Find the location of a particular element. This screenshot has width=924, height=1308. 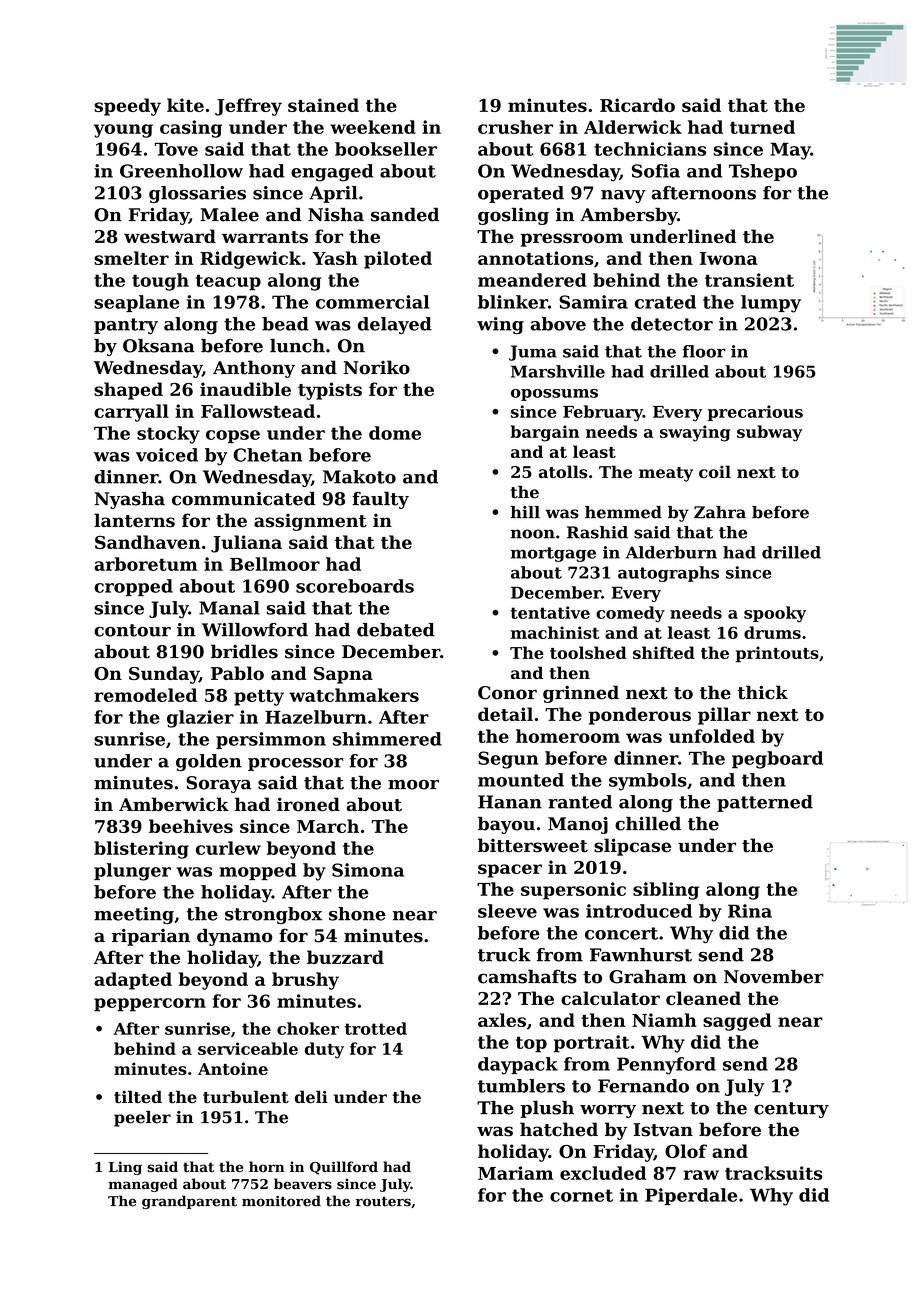

crated is located at coordinates (665, 302).
